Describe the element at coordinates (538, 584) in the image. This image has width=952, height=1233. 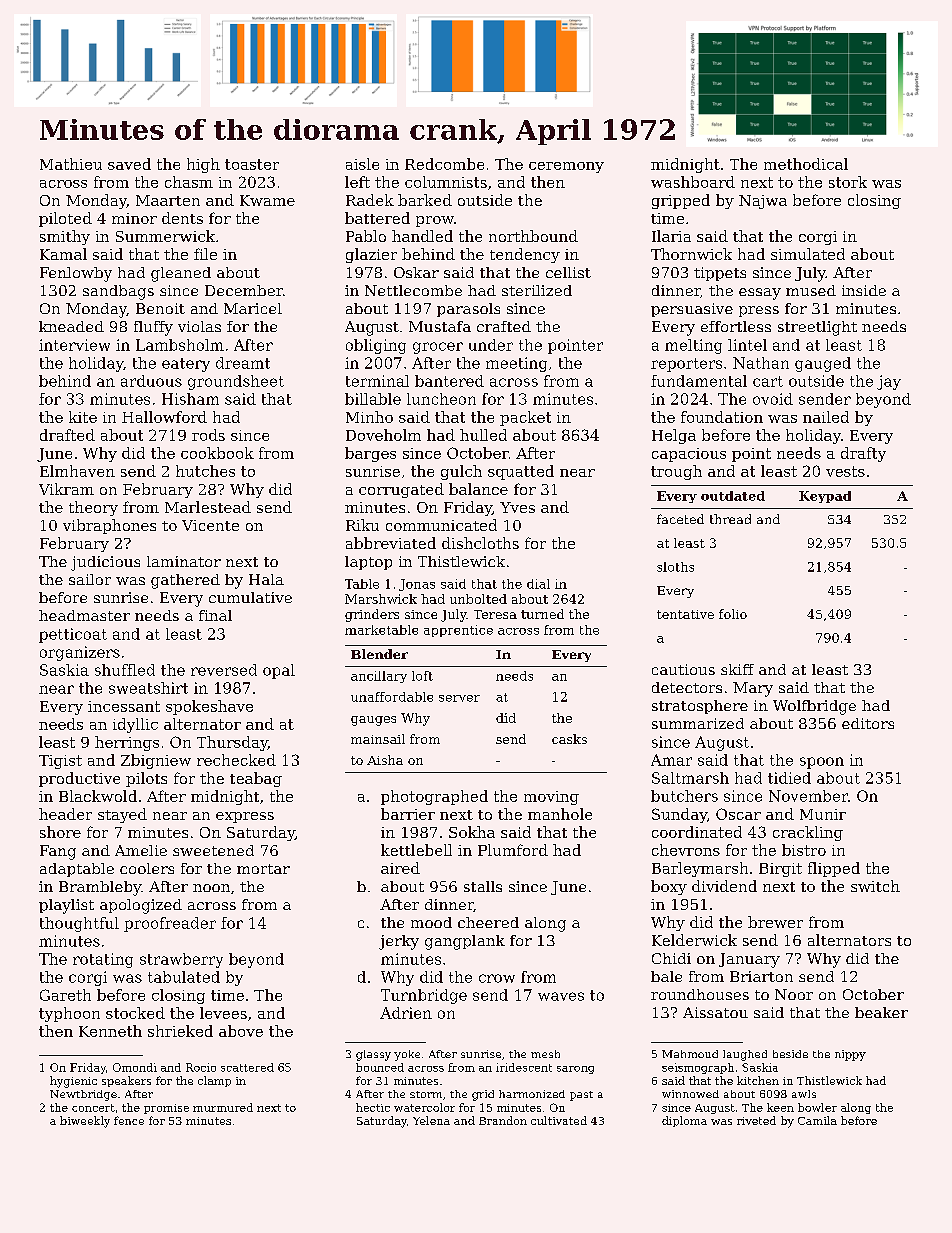
I see `dial` at that location.
